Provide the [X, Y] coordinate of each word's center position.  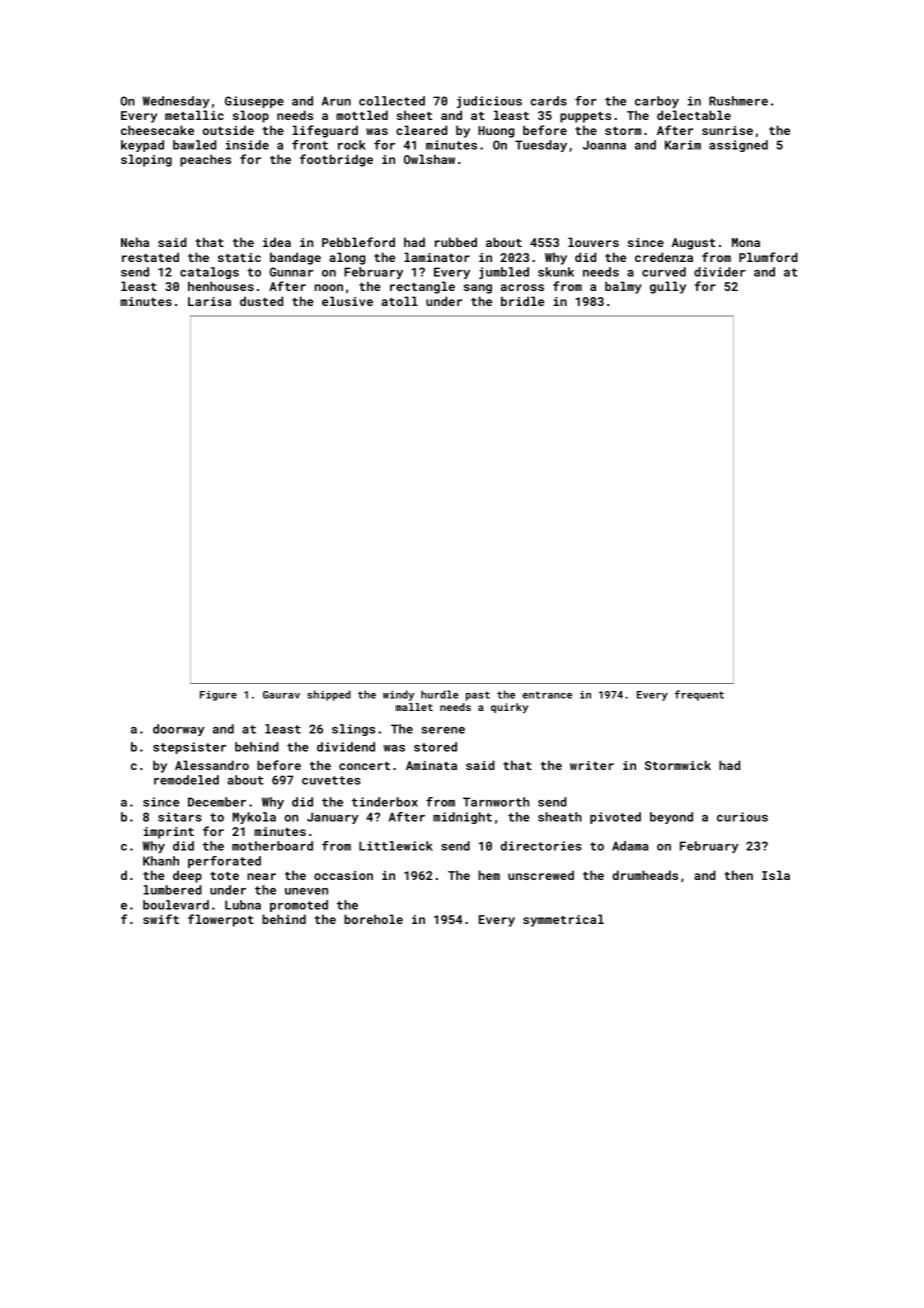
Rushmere [738, 101]
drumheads [645, 875]
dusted [261, 301]
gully [668, 287]
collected [392, 101]
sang [477, 289]
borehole [373, 919]
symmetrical [563, 920]
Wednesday [176, 102]
